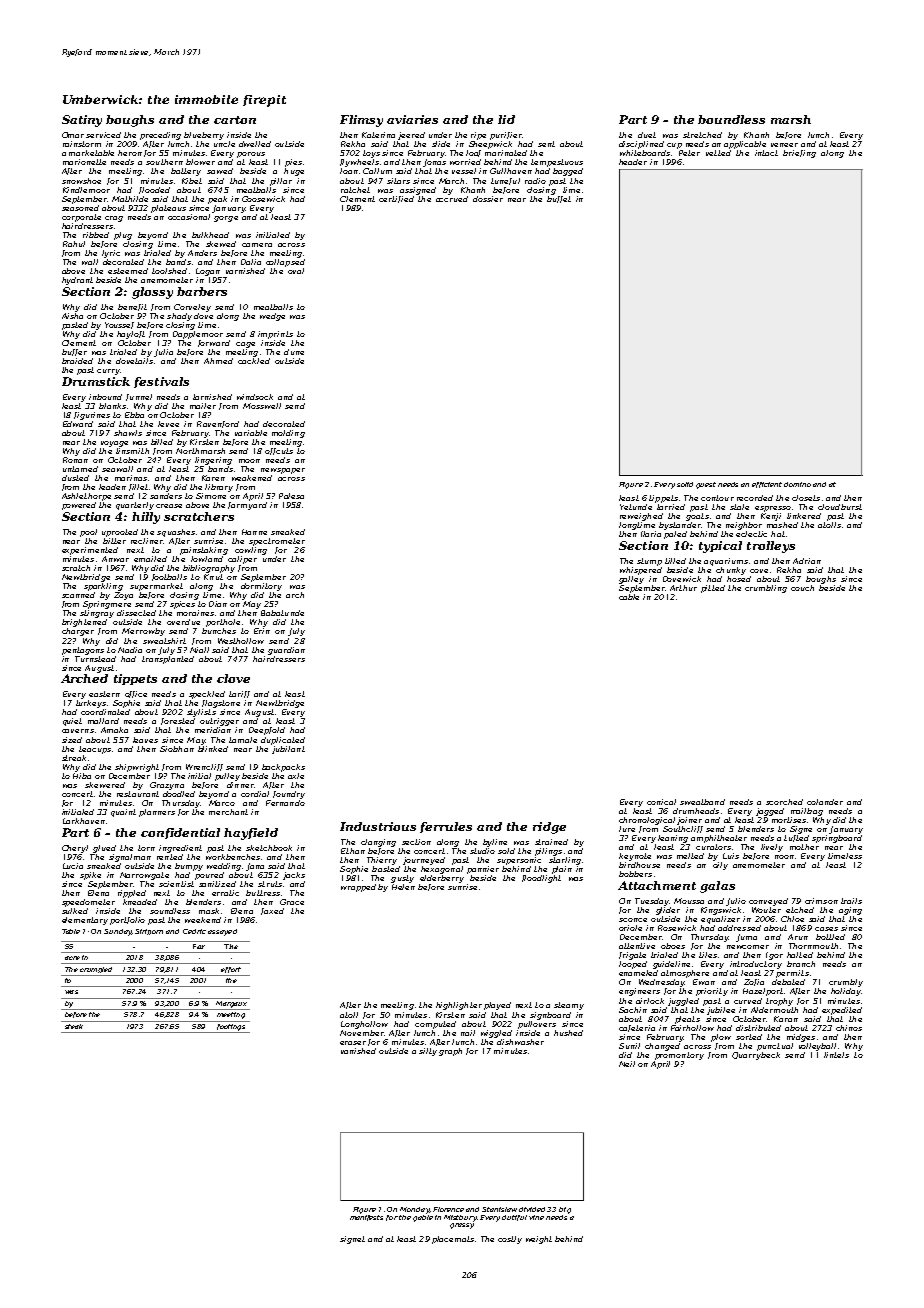  I want to click on manifests, so click(366, 1218).
